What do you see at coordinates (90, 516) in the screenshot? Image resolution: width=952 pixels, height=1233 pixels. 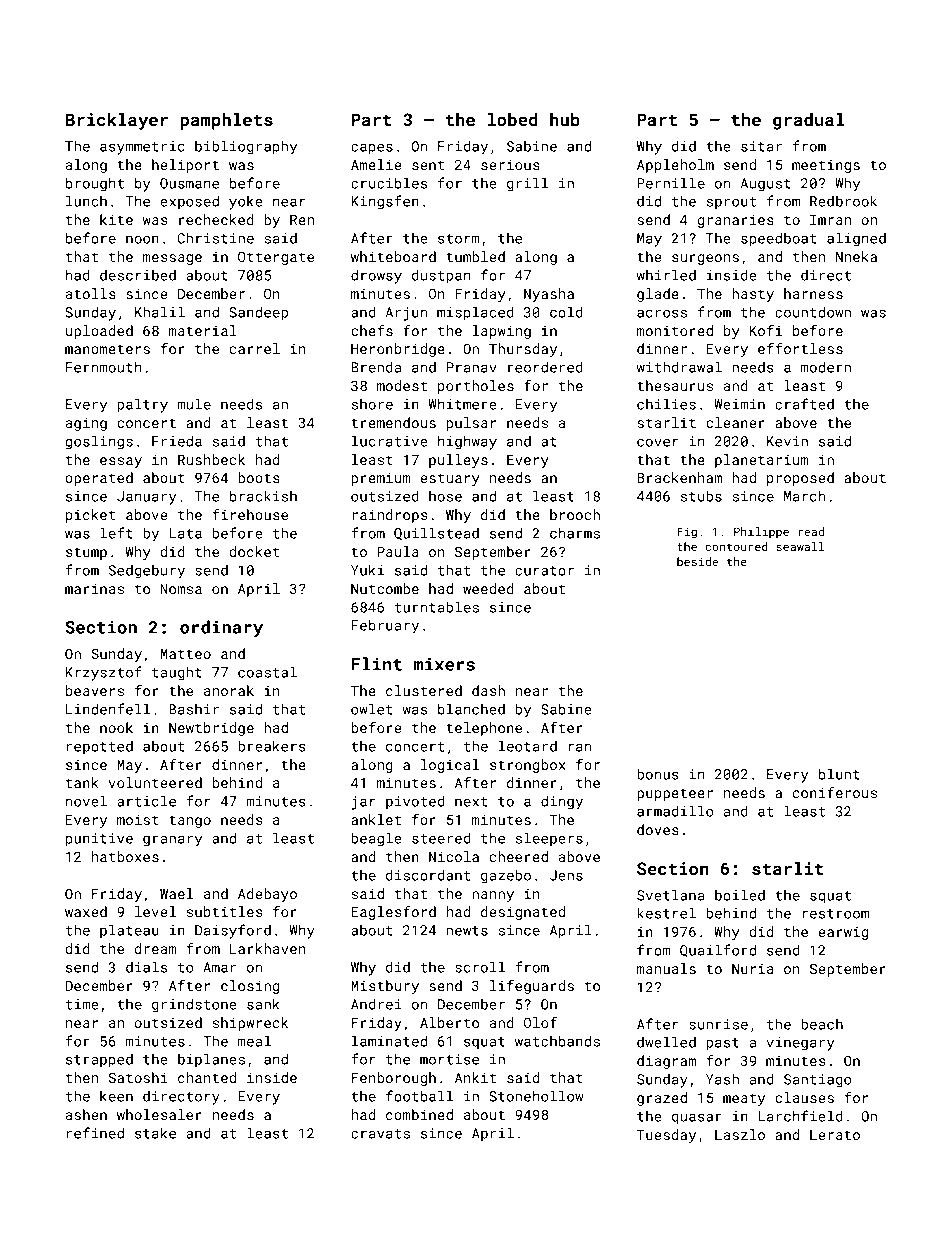 I see `picket` at bounding box center [90, 516].
